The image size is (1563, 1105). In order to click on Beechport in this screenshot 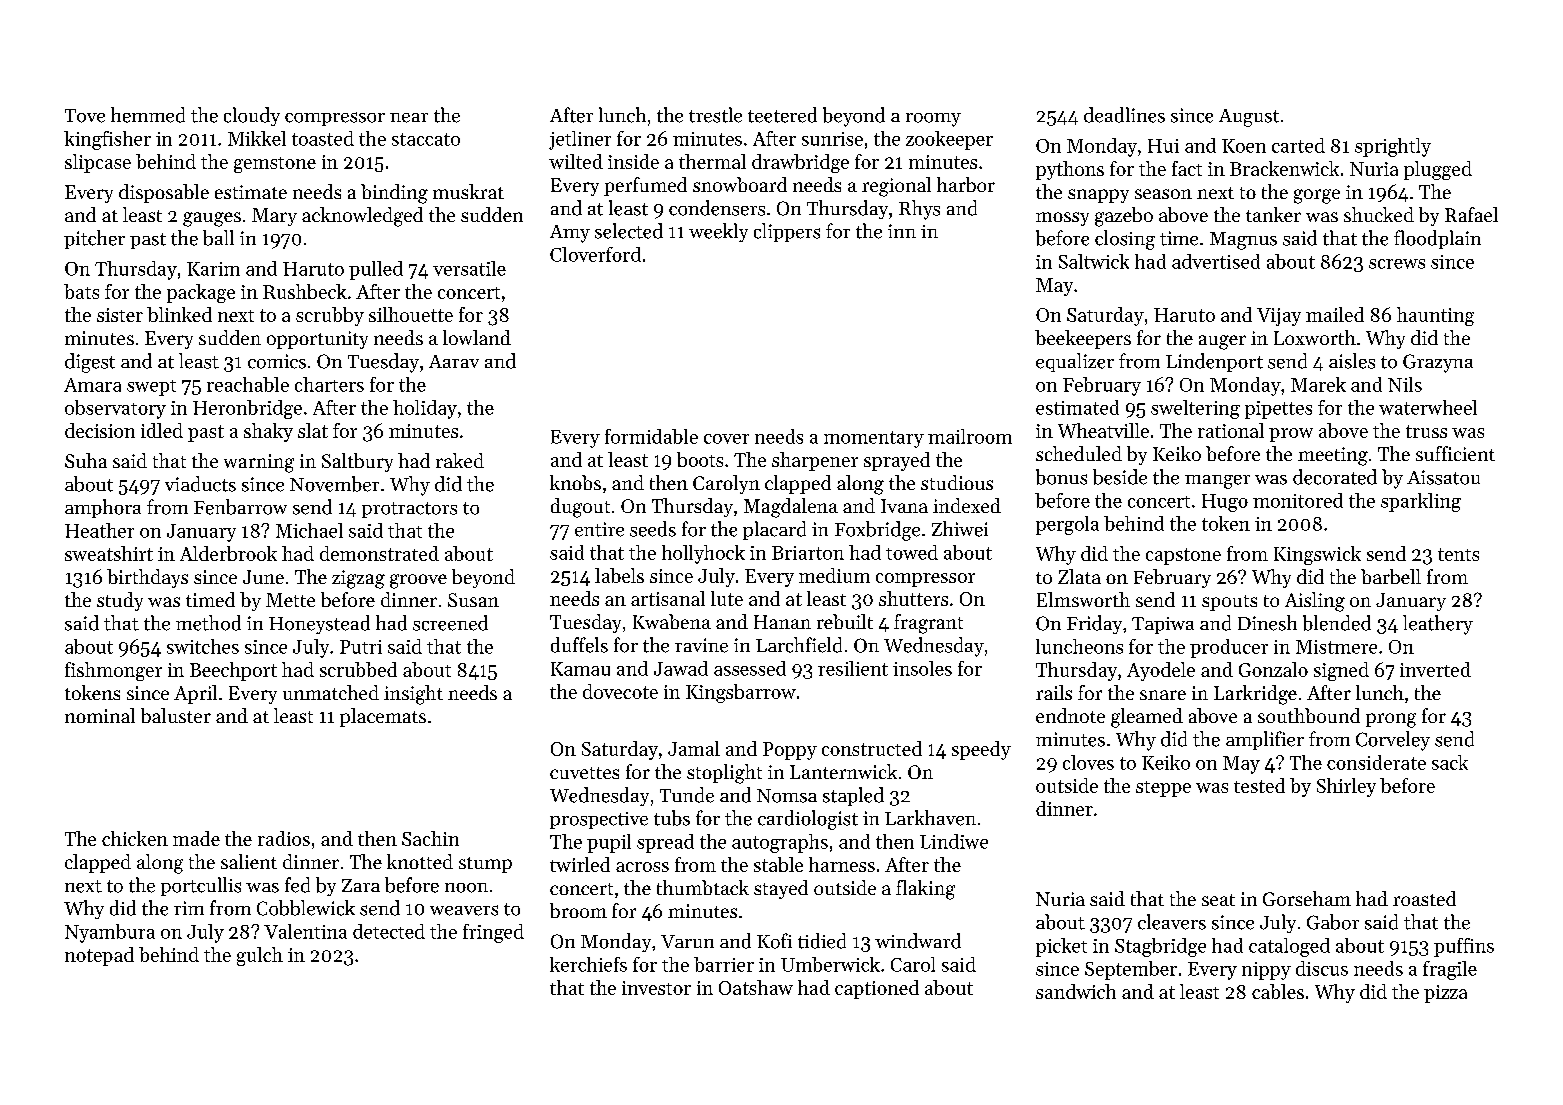, I will do `click(233, 671)`.
